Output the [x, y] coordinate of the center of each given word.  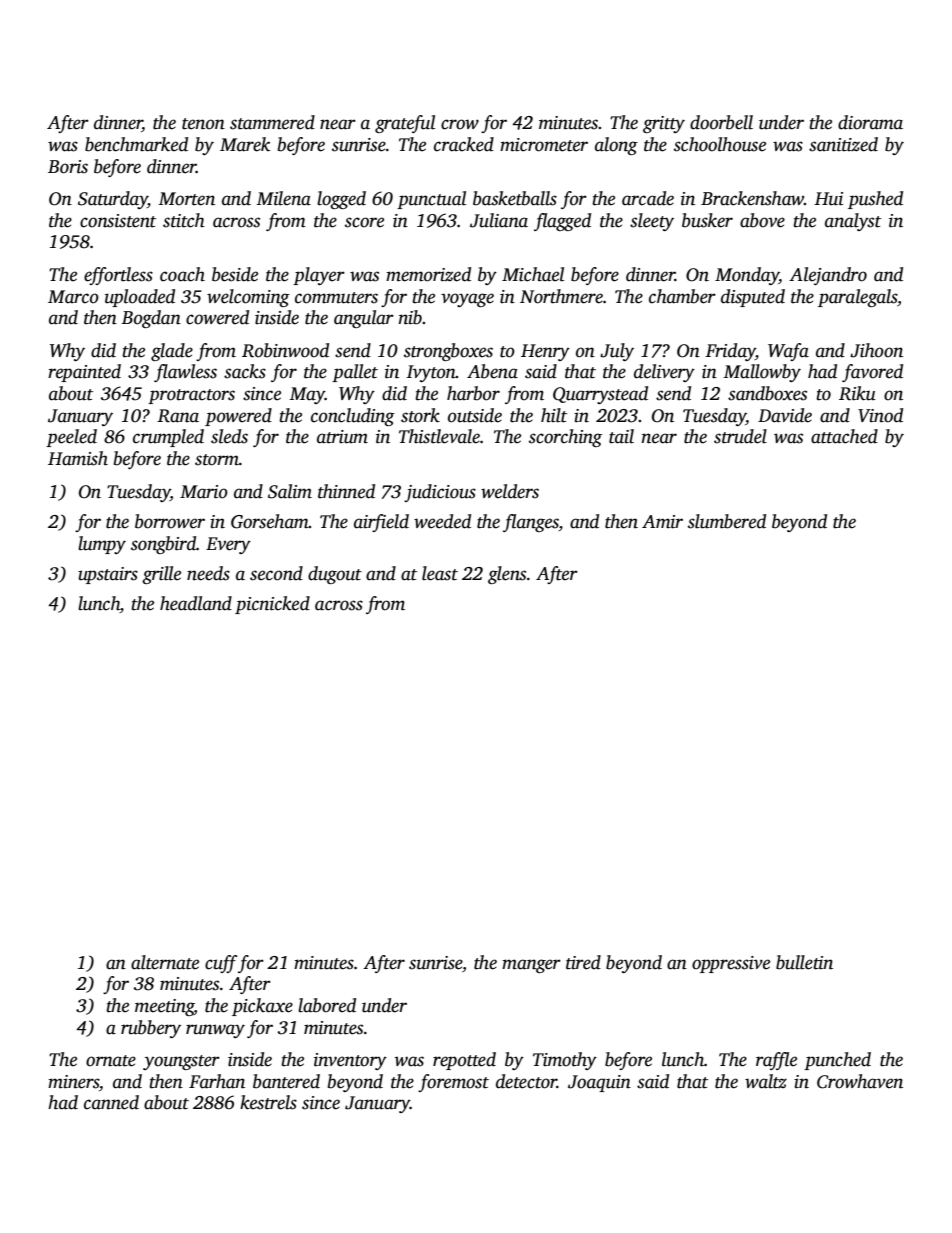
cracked [464, 144]
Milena [283, 198]
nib [410, 317]
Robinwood [285, 350]
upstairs [108, 575]
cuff [221, 964]
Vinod [880, 415]
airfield [381, 523]
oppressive [731, 964]
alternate [165, 962]
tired [583, 962]
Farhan [217, 1081]
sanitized [843, 144]
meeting [164, 1007]
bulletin [804, 962]
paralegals [857, 298]
